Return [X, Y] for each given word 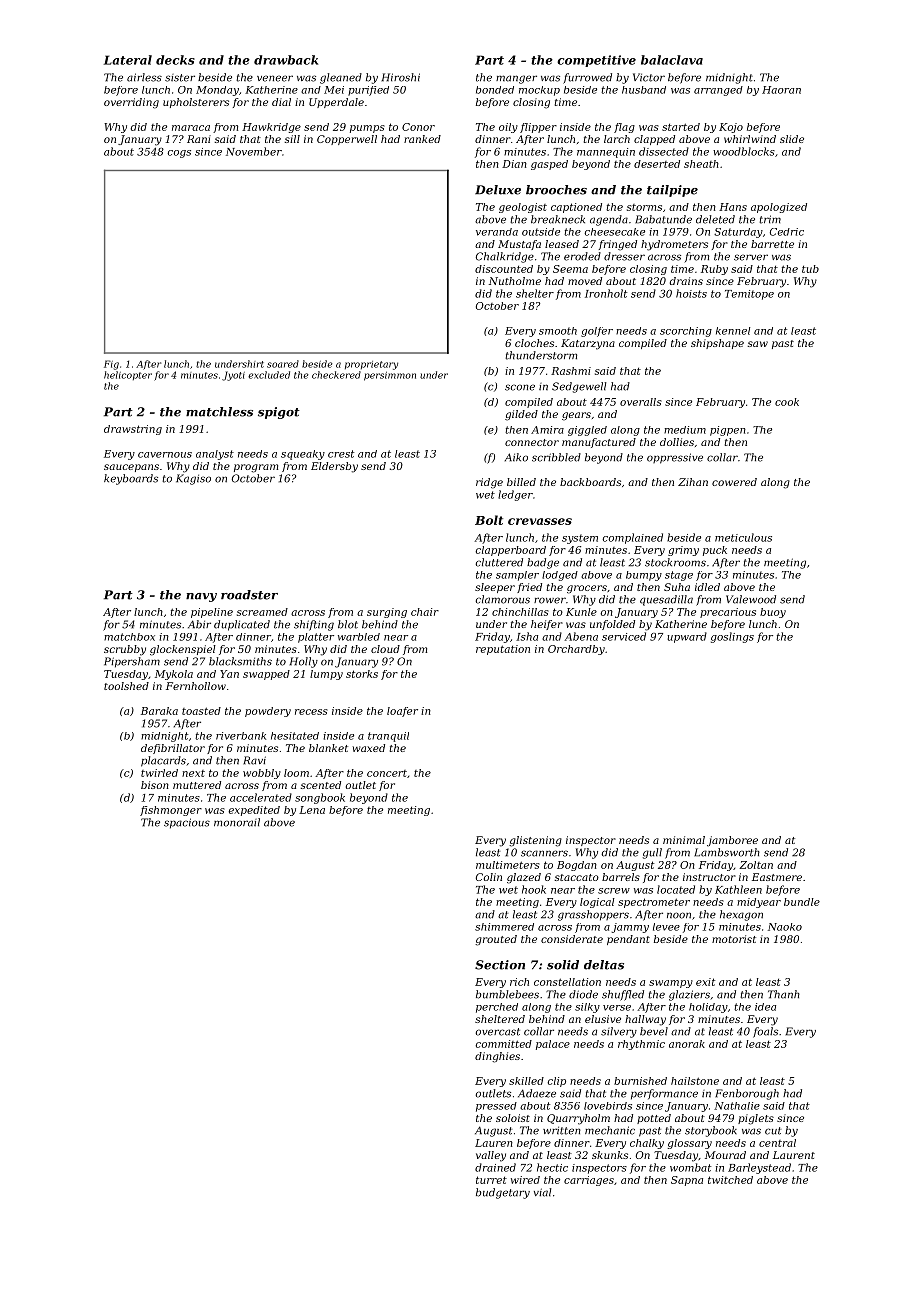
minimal [684, 840]
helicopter [128, 375]
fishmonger [171, 811]
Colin [489, 877]
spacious [187, 823]
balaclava [672, 60]
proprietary [371, 365]
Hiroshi [401, 77]
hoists [691, 293]
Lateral [128, 60]
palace [553, 1045]
